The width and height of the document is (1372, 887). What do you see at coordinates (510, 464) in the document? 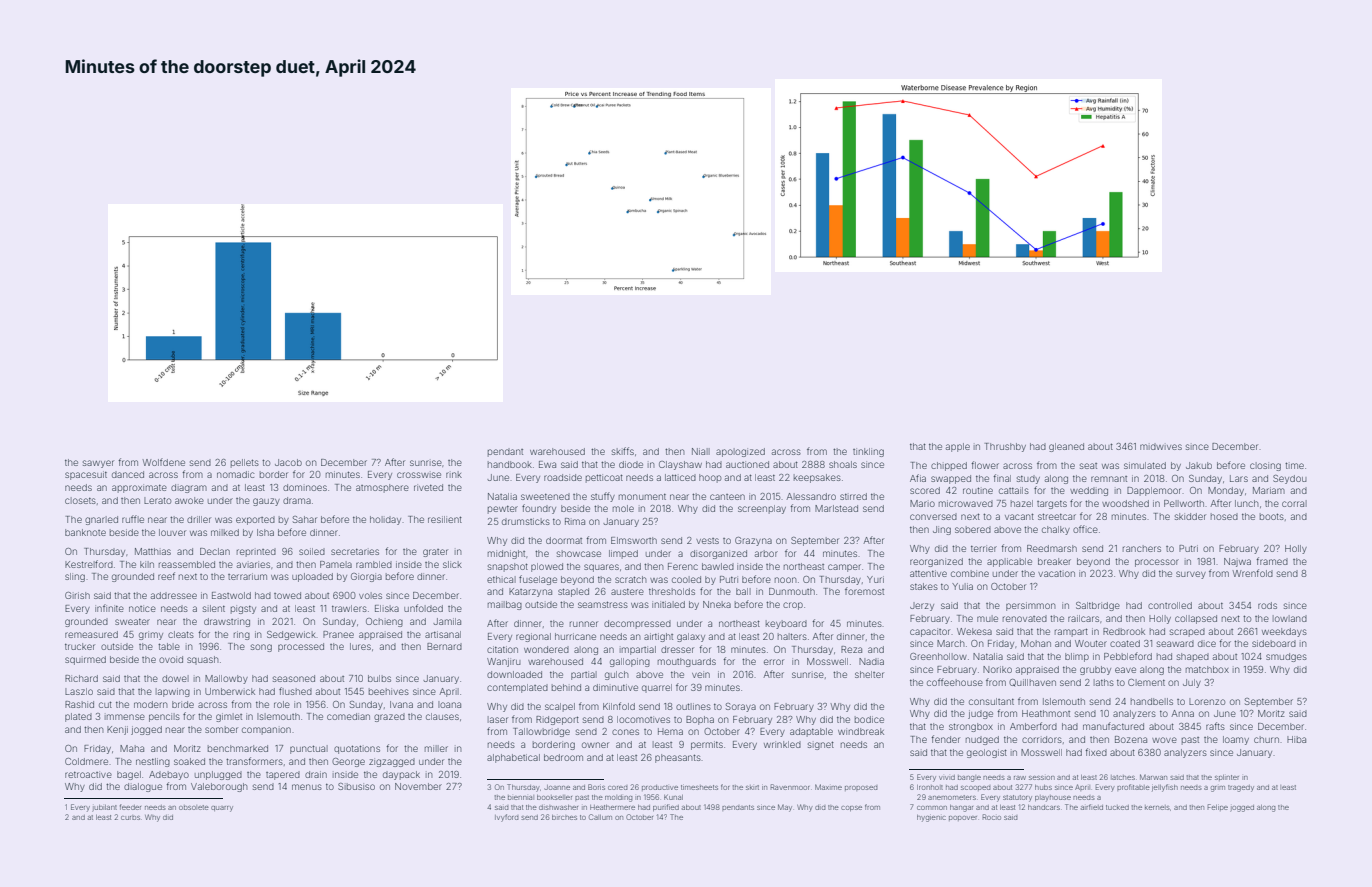
I see `handbook` at bounding box center [510, 464].
